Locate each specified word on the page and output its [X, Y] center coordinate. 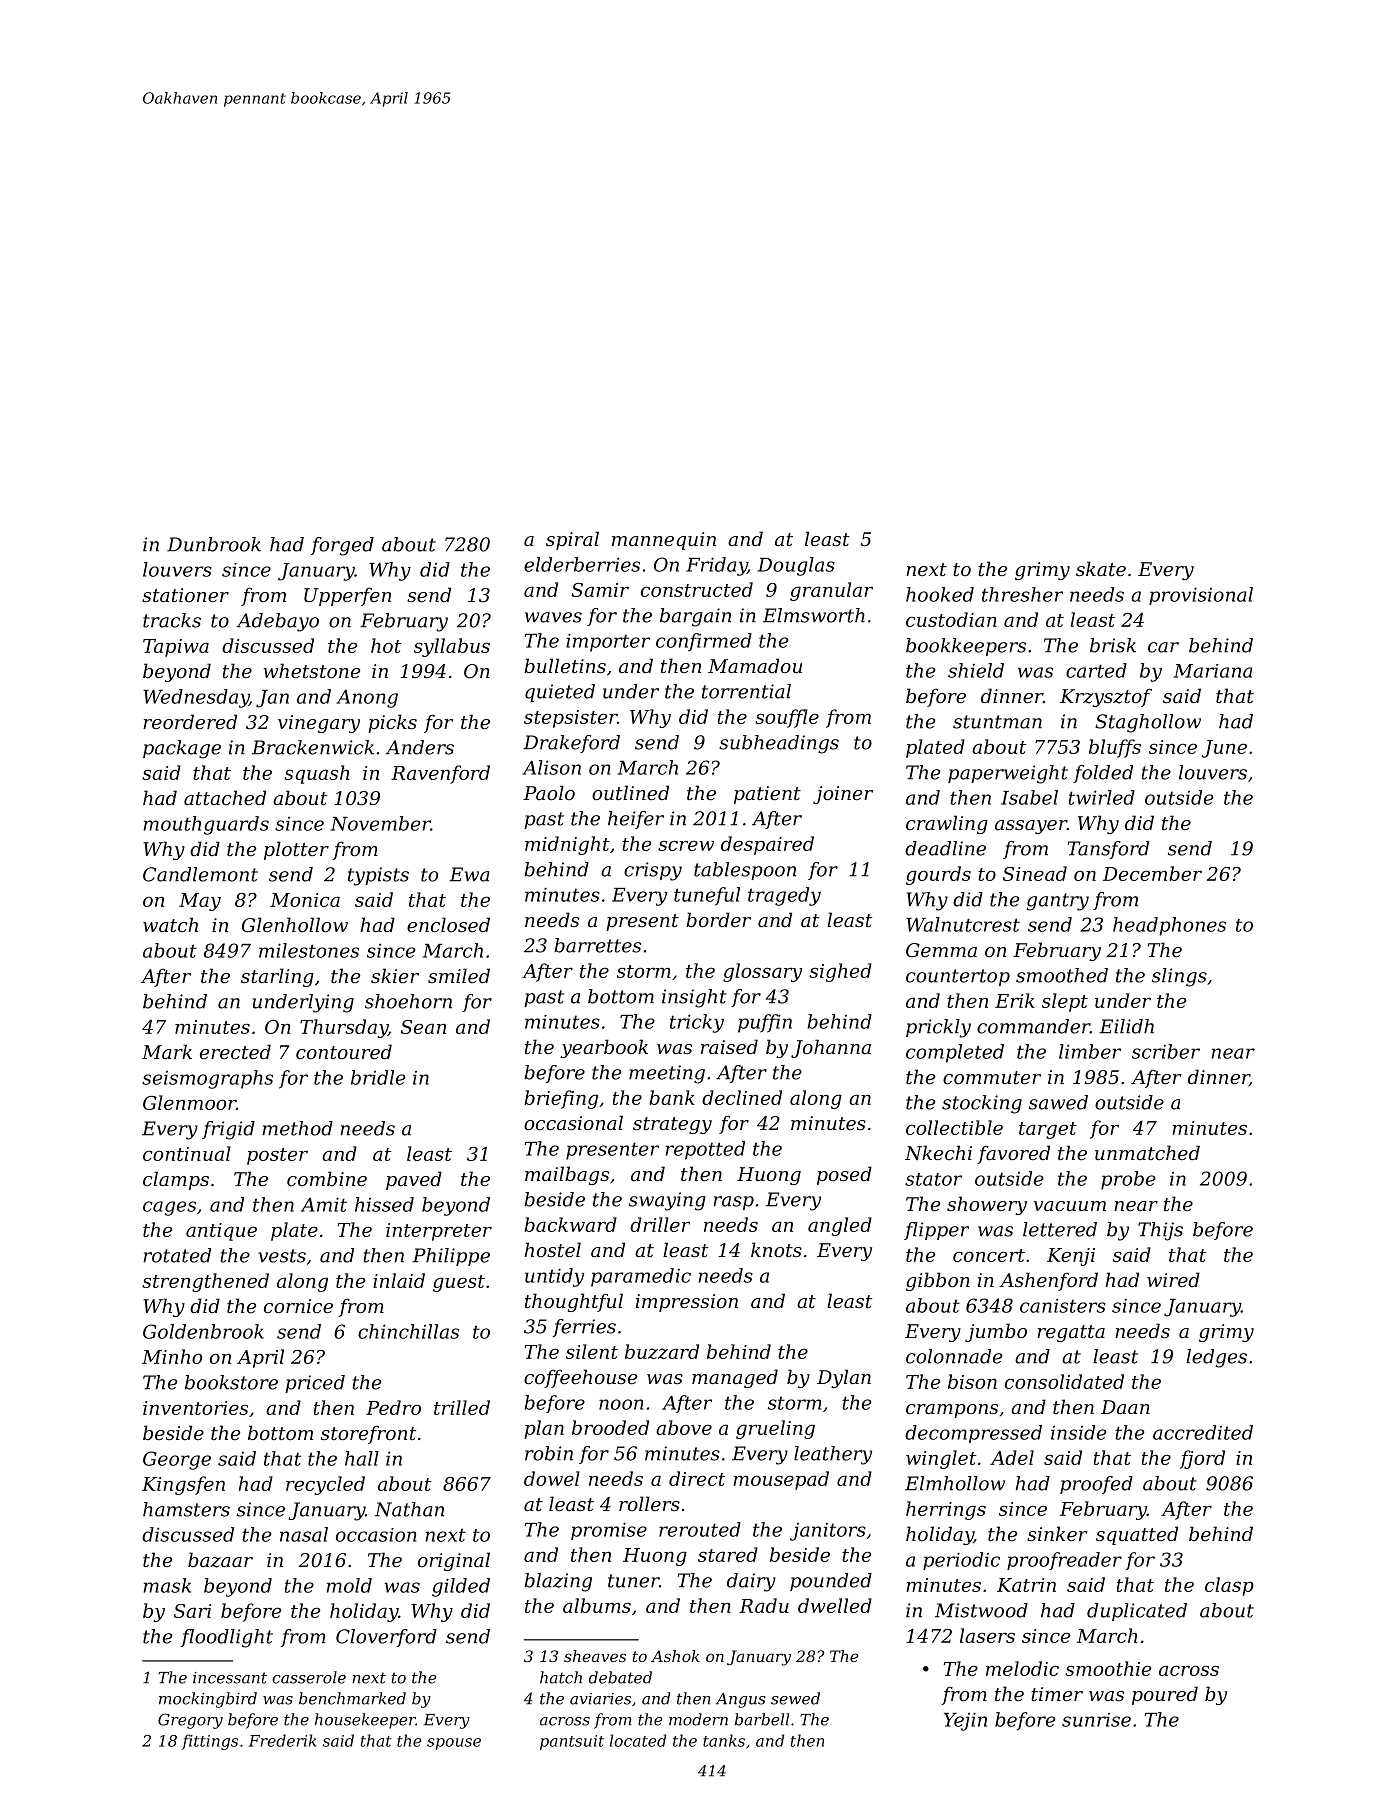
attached [225, 797]
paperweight [1008, 774]
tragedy [784, 896]
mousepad [781, 1480]
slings [1179, 977]
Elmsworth [814, 615]
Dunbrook [214, 544]
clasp [1229, 1586]
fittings [209, 1742]
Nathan [409, 1509]
